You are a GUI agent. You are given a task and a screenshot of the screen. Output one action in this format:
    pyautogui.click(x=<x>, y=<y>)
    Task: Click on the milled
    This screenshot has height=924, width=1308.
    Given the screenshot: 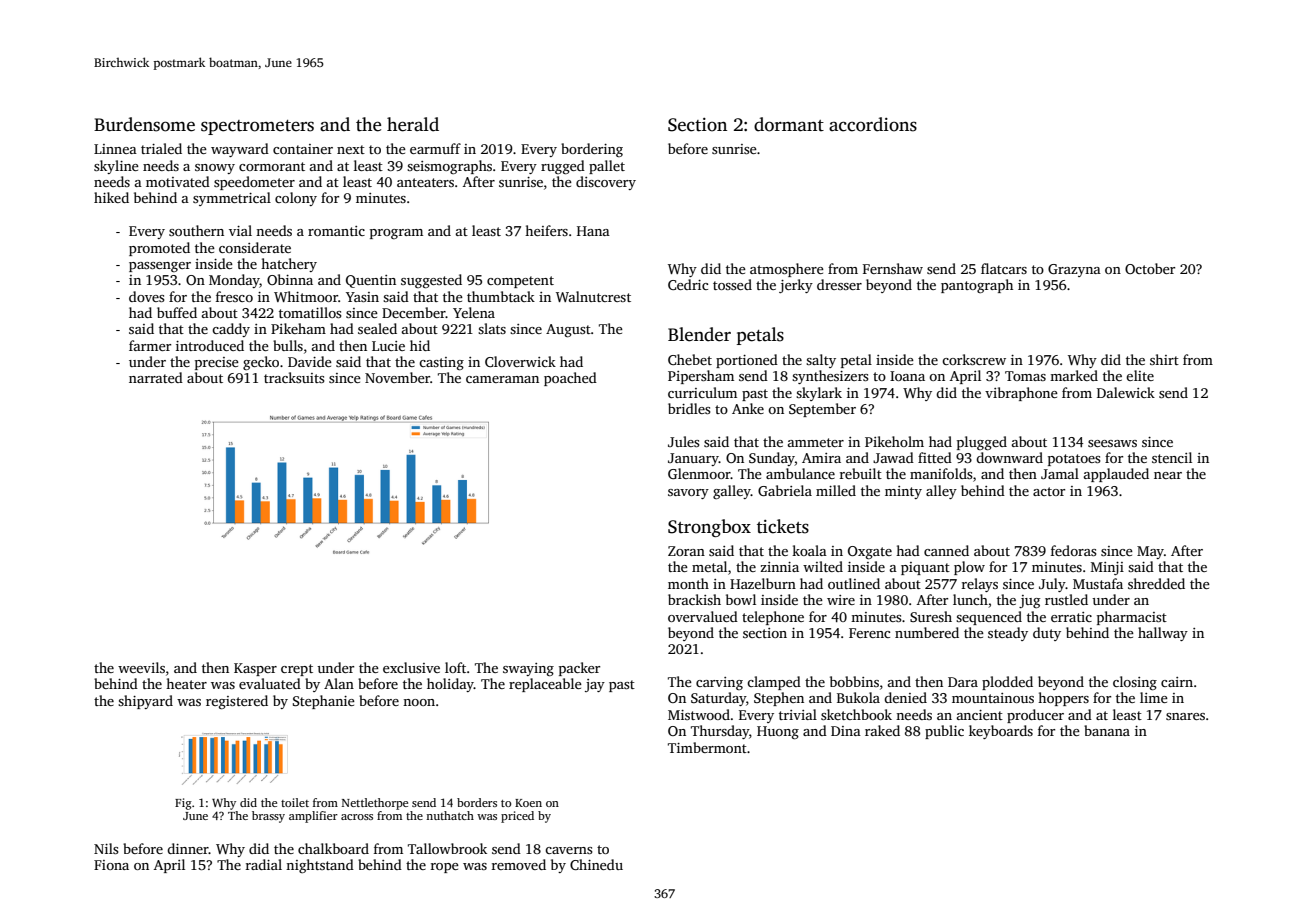 What is the action you would take?
    pyautogui.click(x=836, y=490)
